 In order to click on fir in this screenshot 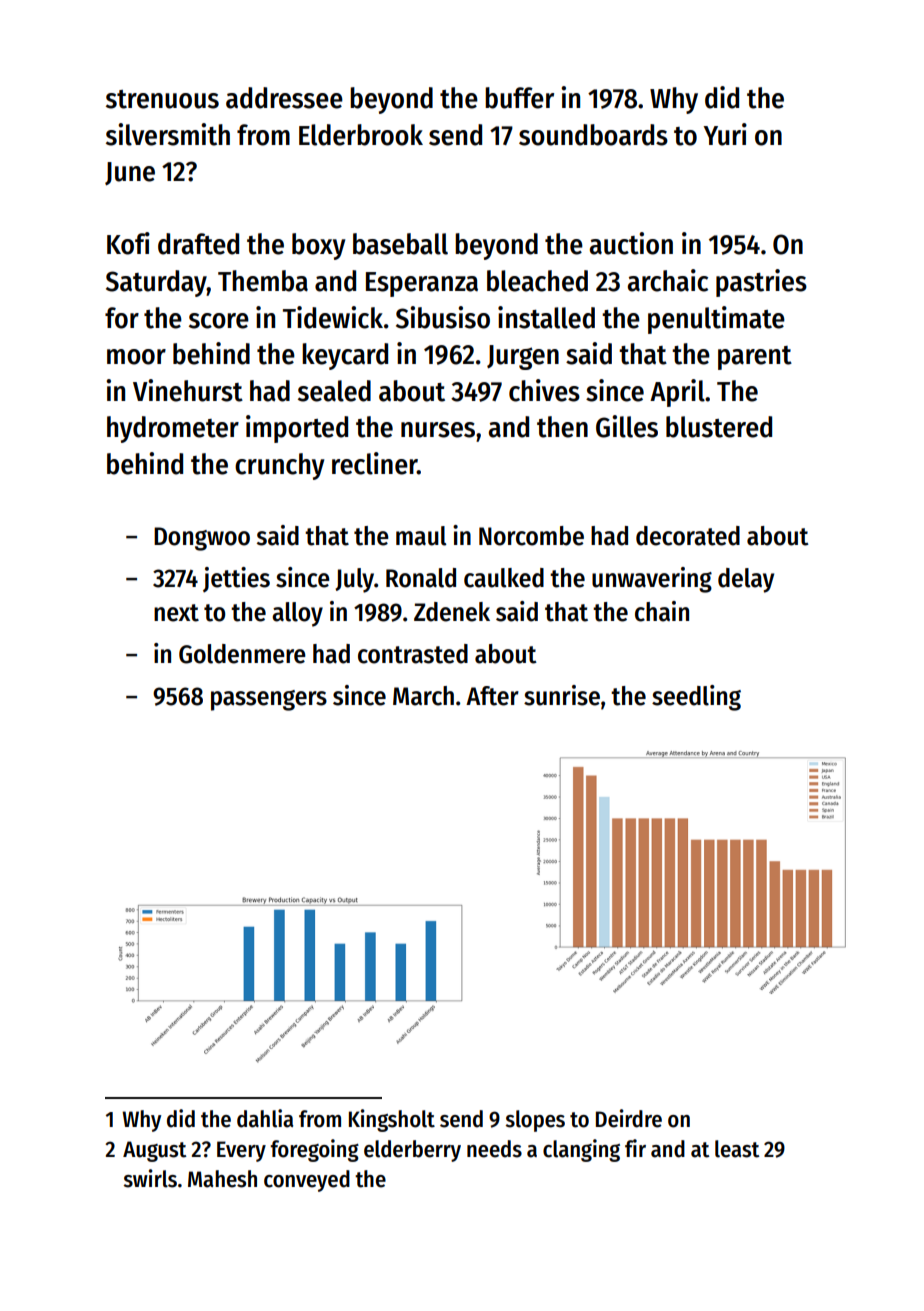, I will do `click(635, 1148)`.
